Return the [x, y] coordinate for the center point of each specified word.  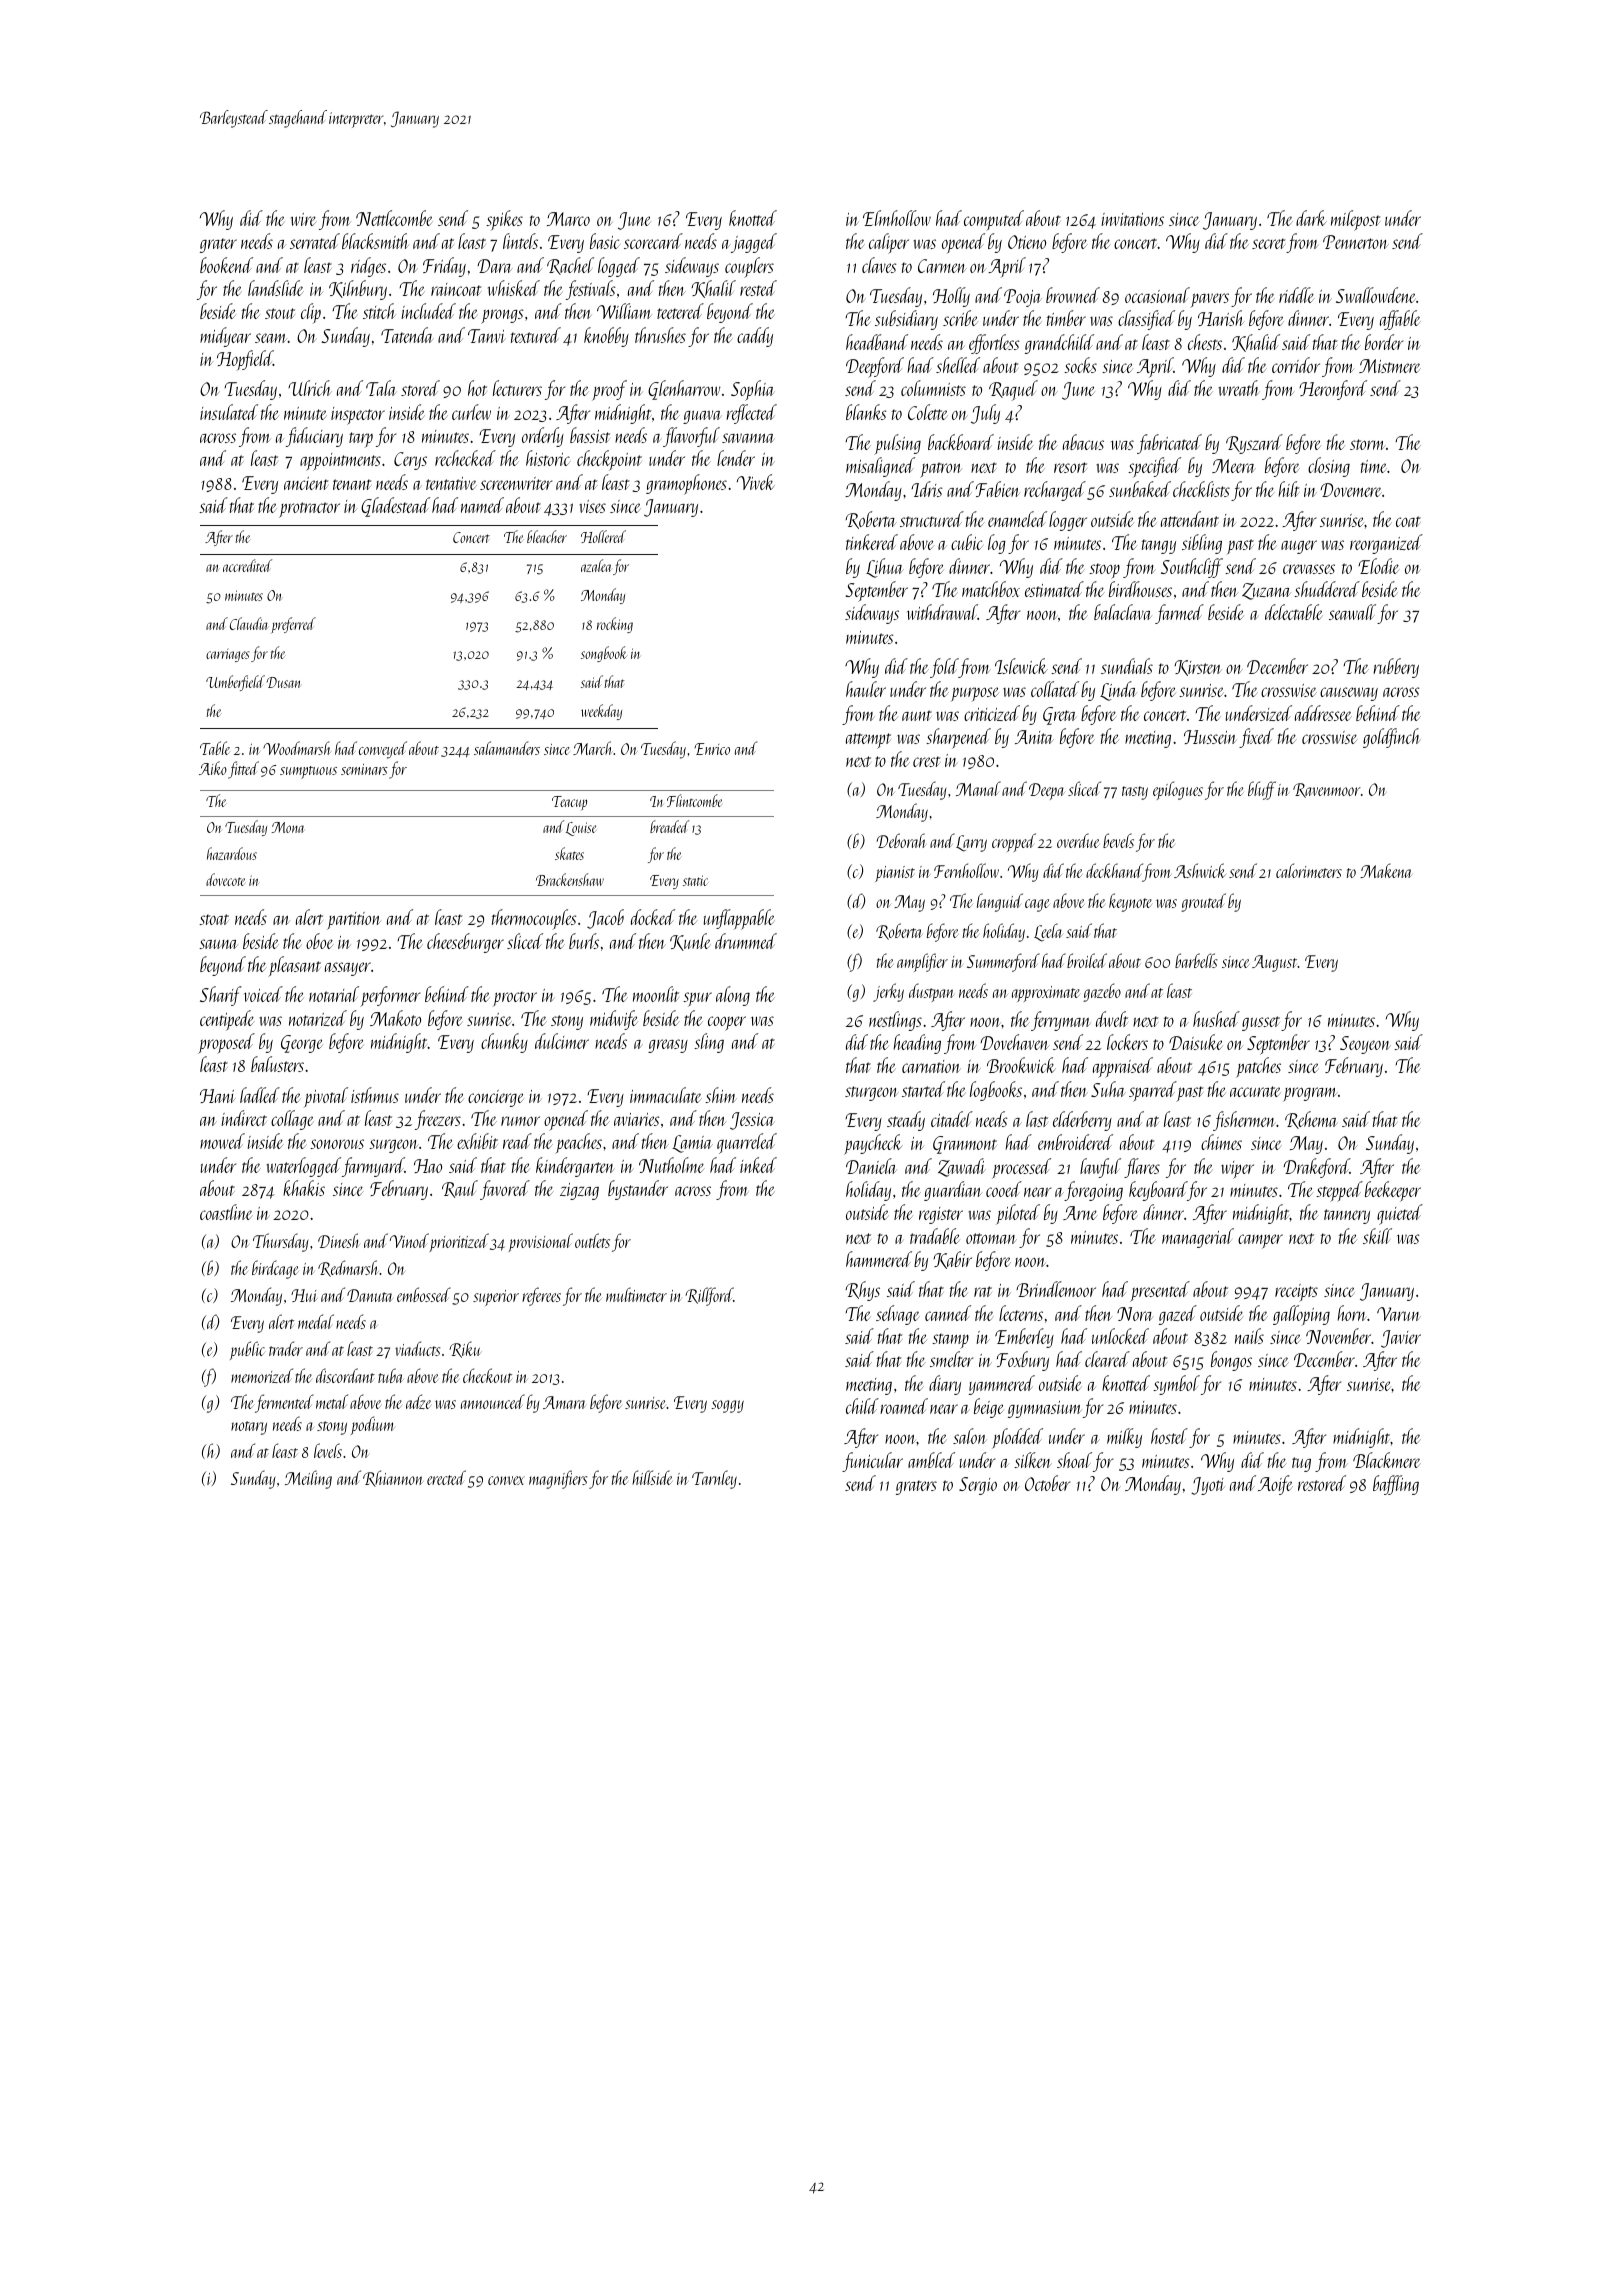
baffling [1396, 1485]
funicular [872, 1462]
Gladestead [395, 507]
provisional [540, 1242]
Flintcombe [694, 800]
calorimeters [1309, 870]
